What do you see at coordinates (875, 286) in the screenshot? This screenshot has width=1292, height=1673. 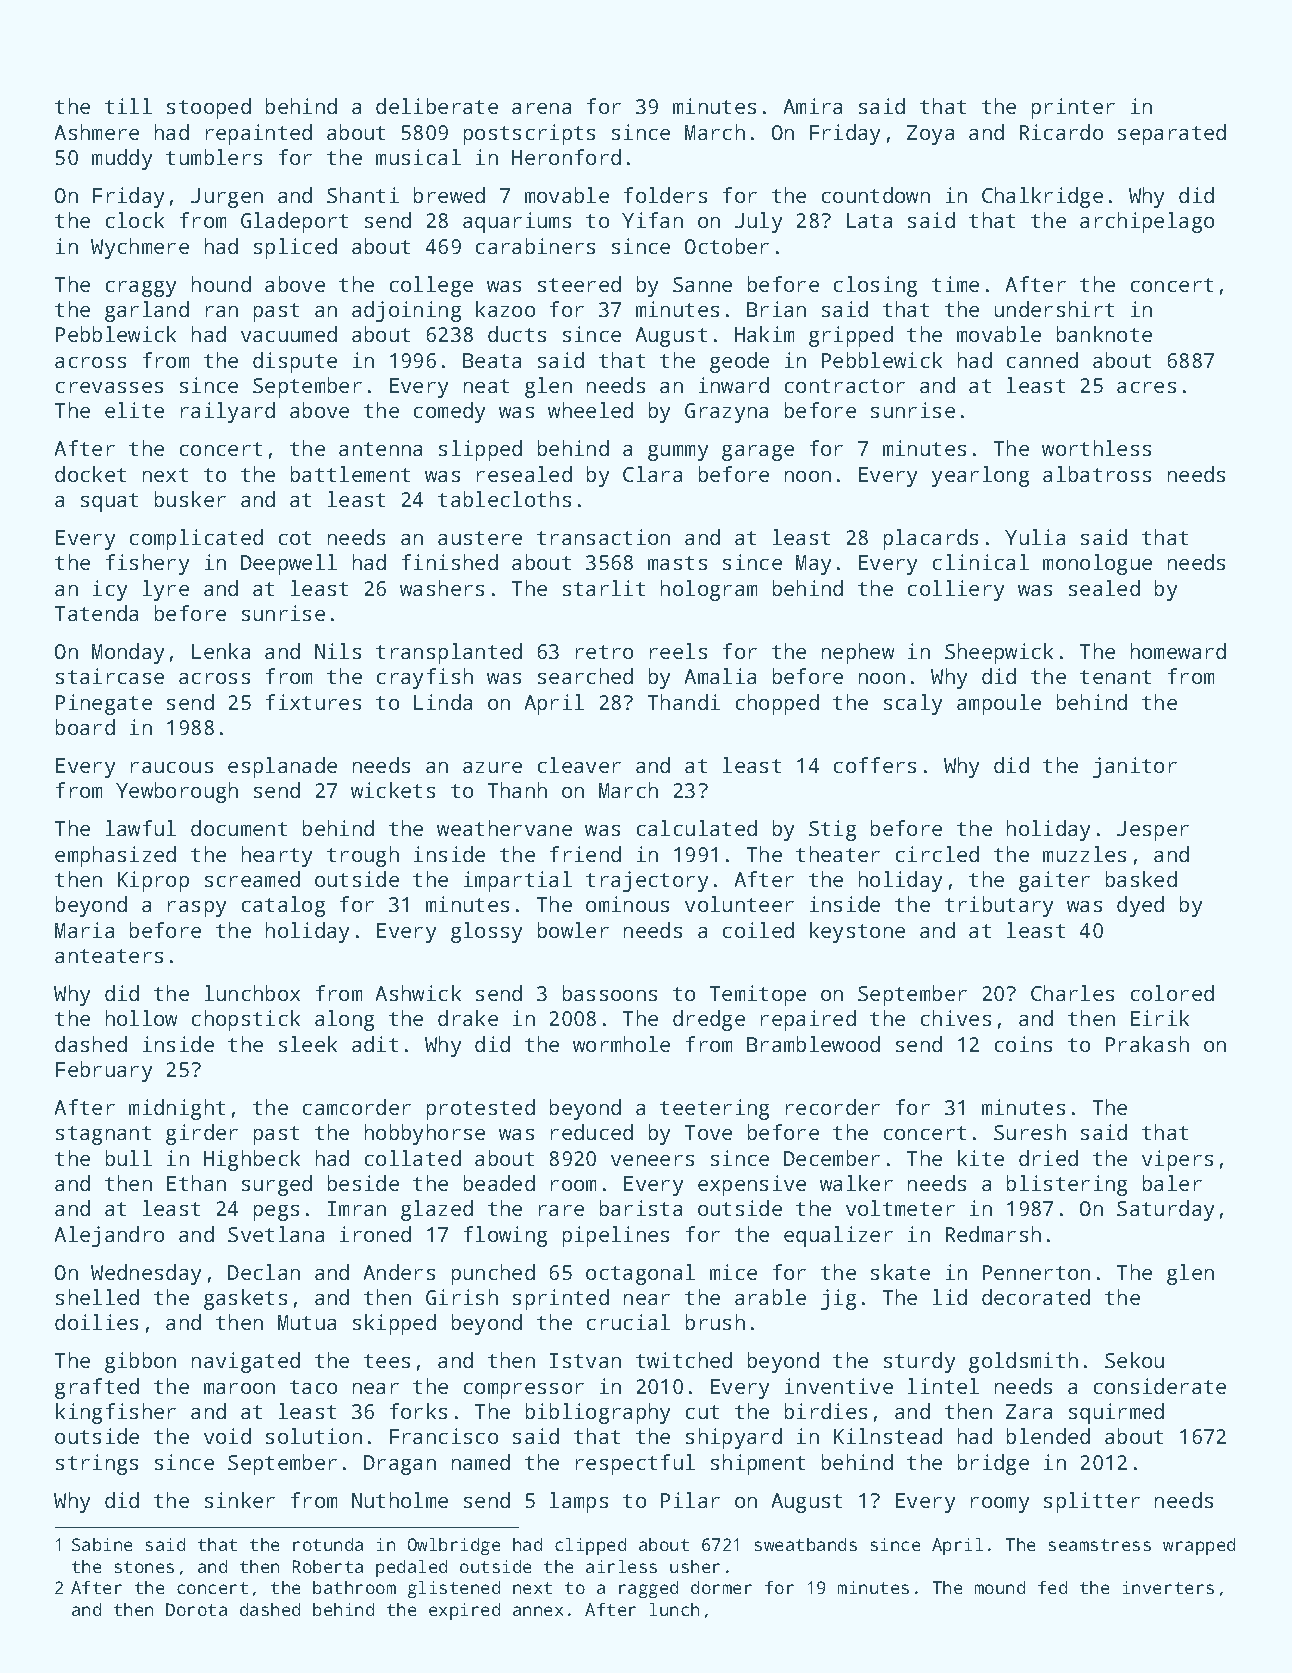 I see `closing` at bounding box center [875, 286].
